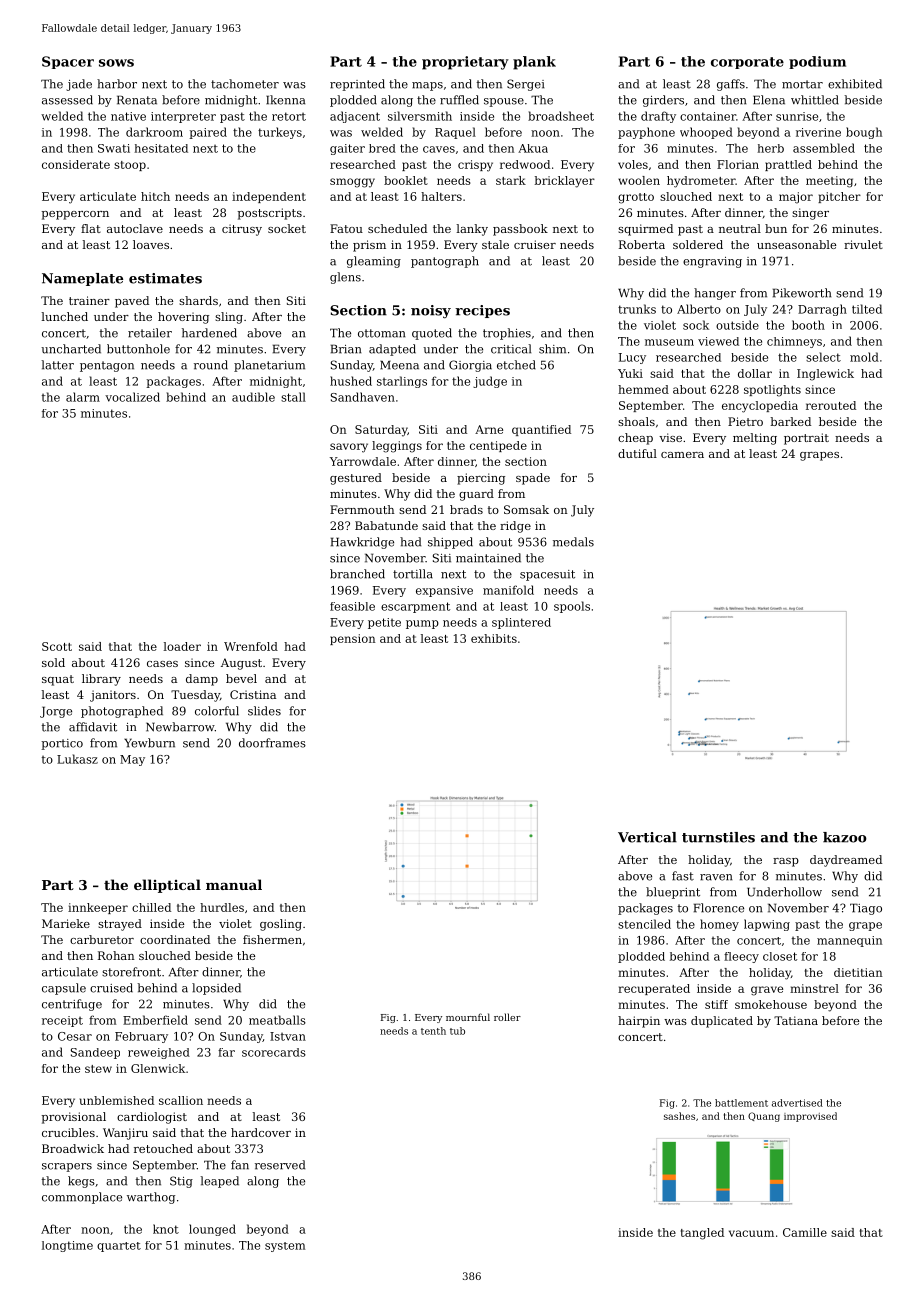  What do you see at coordinates (285, 100) in the page?
I see `Ikenna` at bounding box center [285, 100].
